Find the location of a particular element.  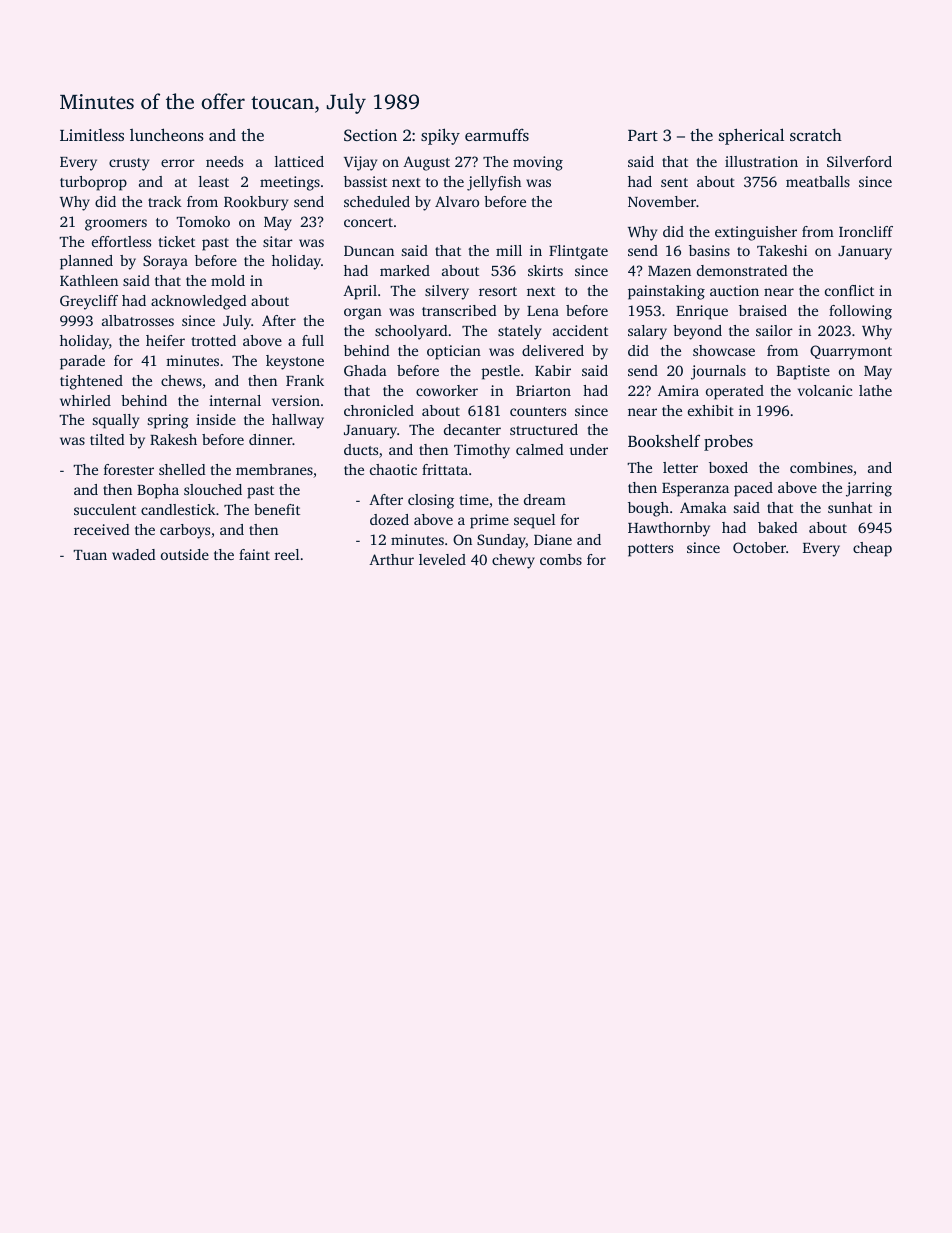

Limitless is located at coordinates (92, 135).
